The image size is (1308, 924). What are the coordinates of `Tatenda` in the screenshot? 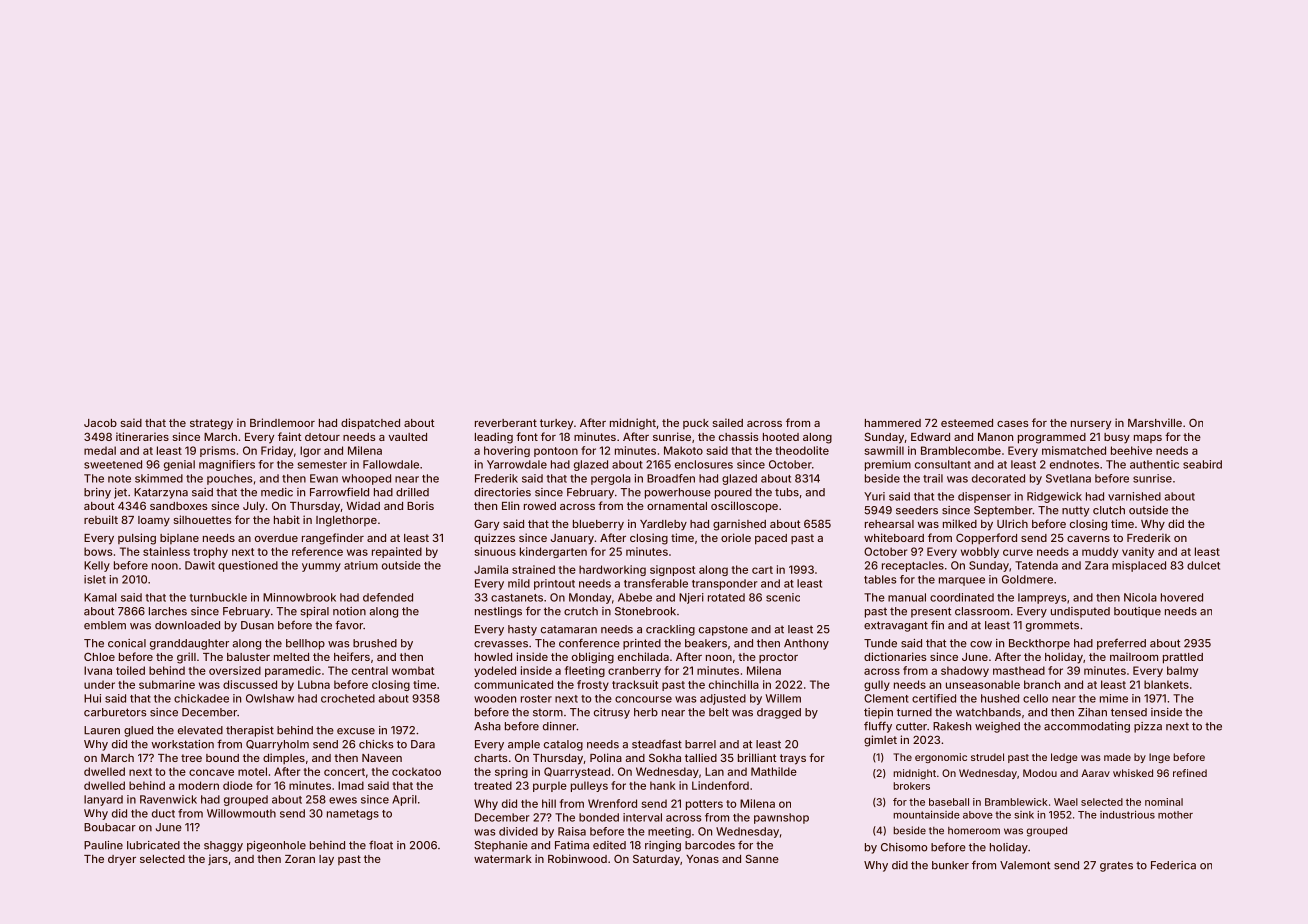 It's located at (1036, 565).
